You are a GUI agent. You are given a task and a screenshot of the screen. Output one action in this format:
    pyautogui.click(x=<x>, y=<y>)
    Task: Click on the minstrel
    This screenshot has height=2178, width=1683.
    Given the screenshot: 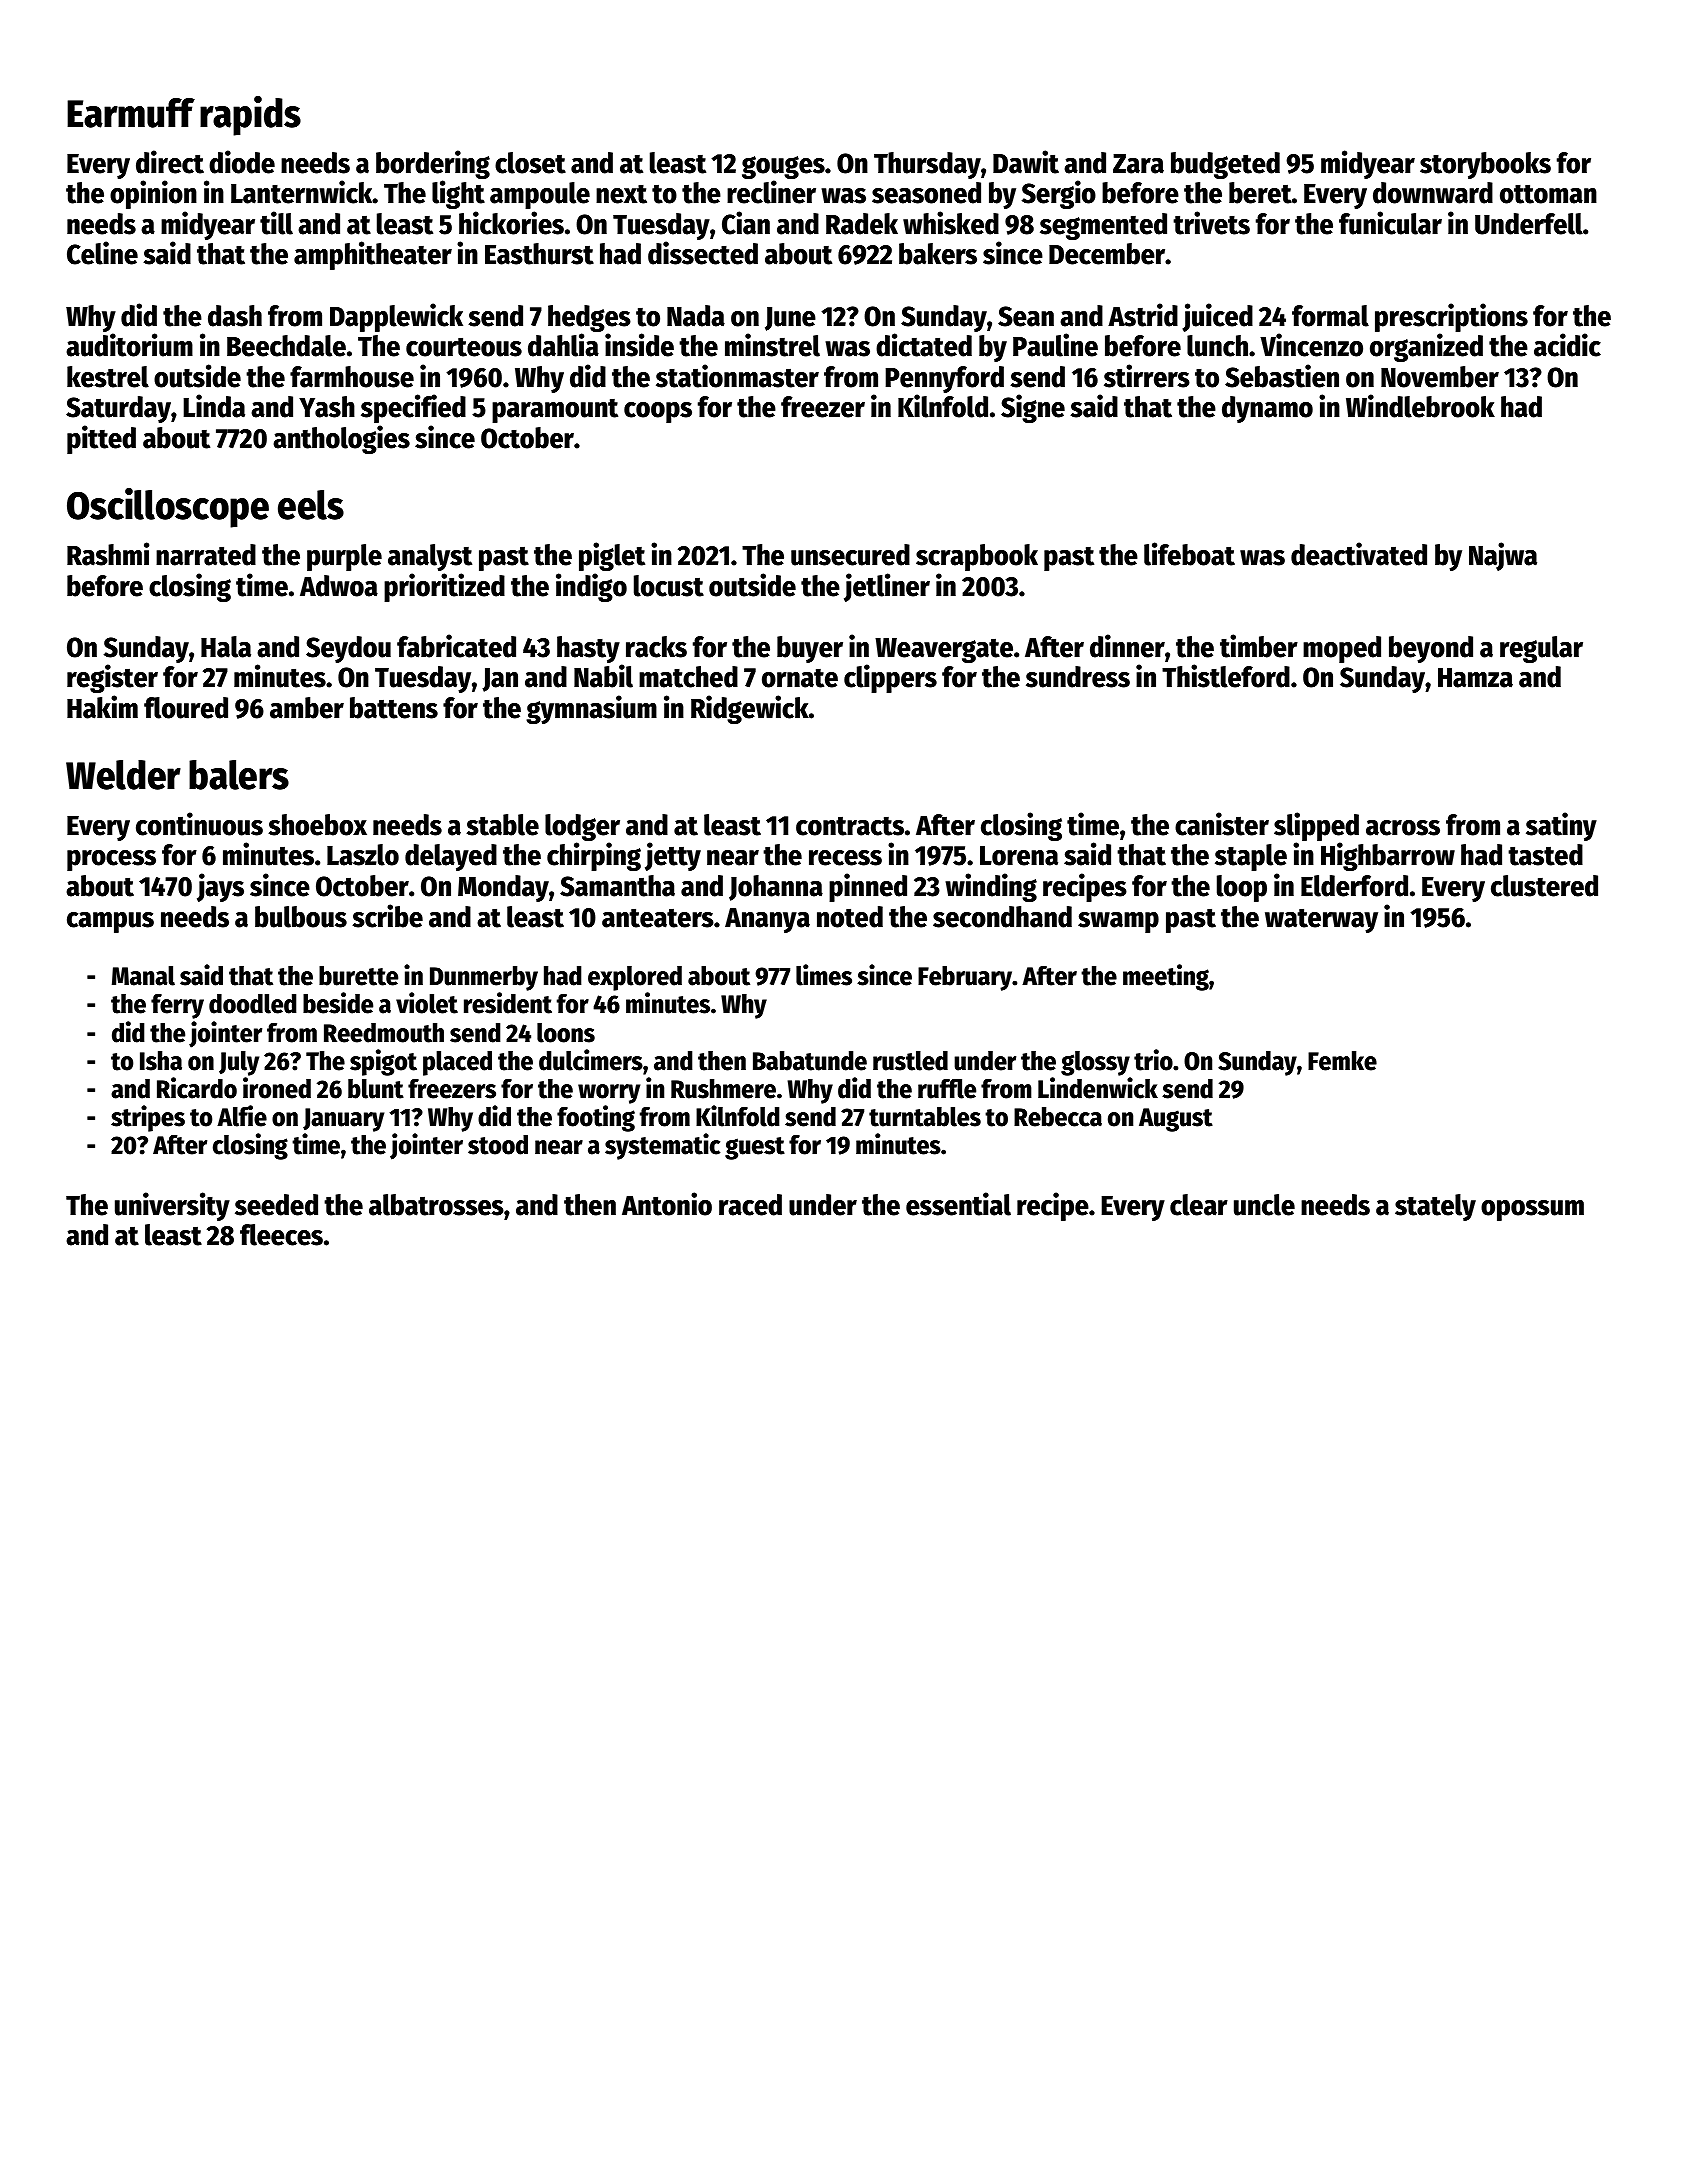 What is the action you would take?
    pyautogui.click(x=772, y=345)
